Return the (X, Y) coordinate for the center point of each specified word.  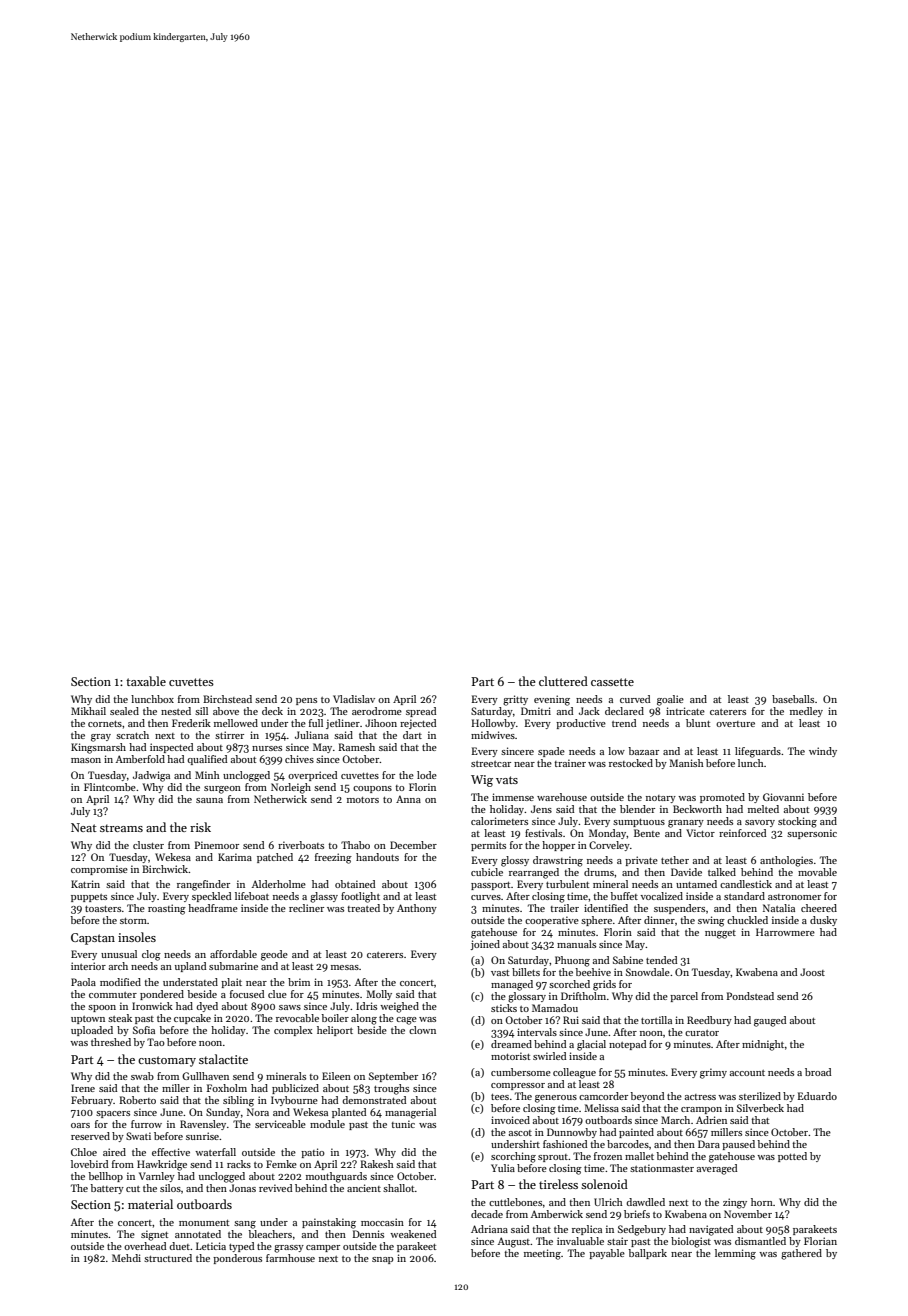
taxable (146, 681)
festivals (543, 833)
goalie (670, 700)
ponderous (237, 1259)
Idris (366, 1006)
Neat (84, 827)
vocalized (661, 896)
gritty (515, 700)
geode (274, 955)
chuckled (747, 920)
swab (142, 1076)
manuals (576, 944)
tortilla (656, 1020)
